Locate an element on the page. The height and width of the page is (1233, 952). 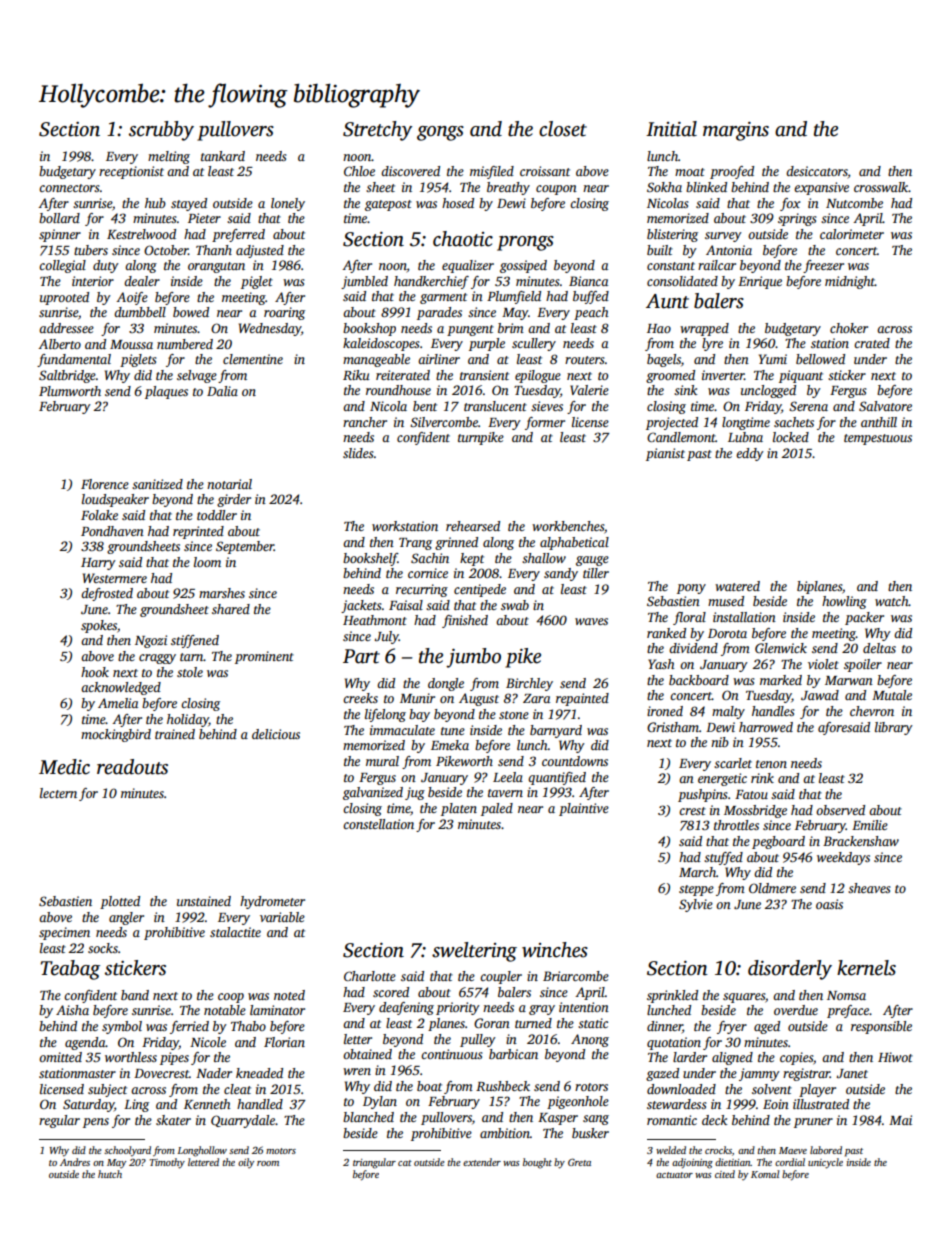
winches is located at coordinates (555, 950).
